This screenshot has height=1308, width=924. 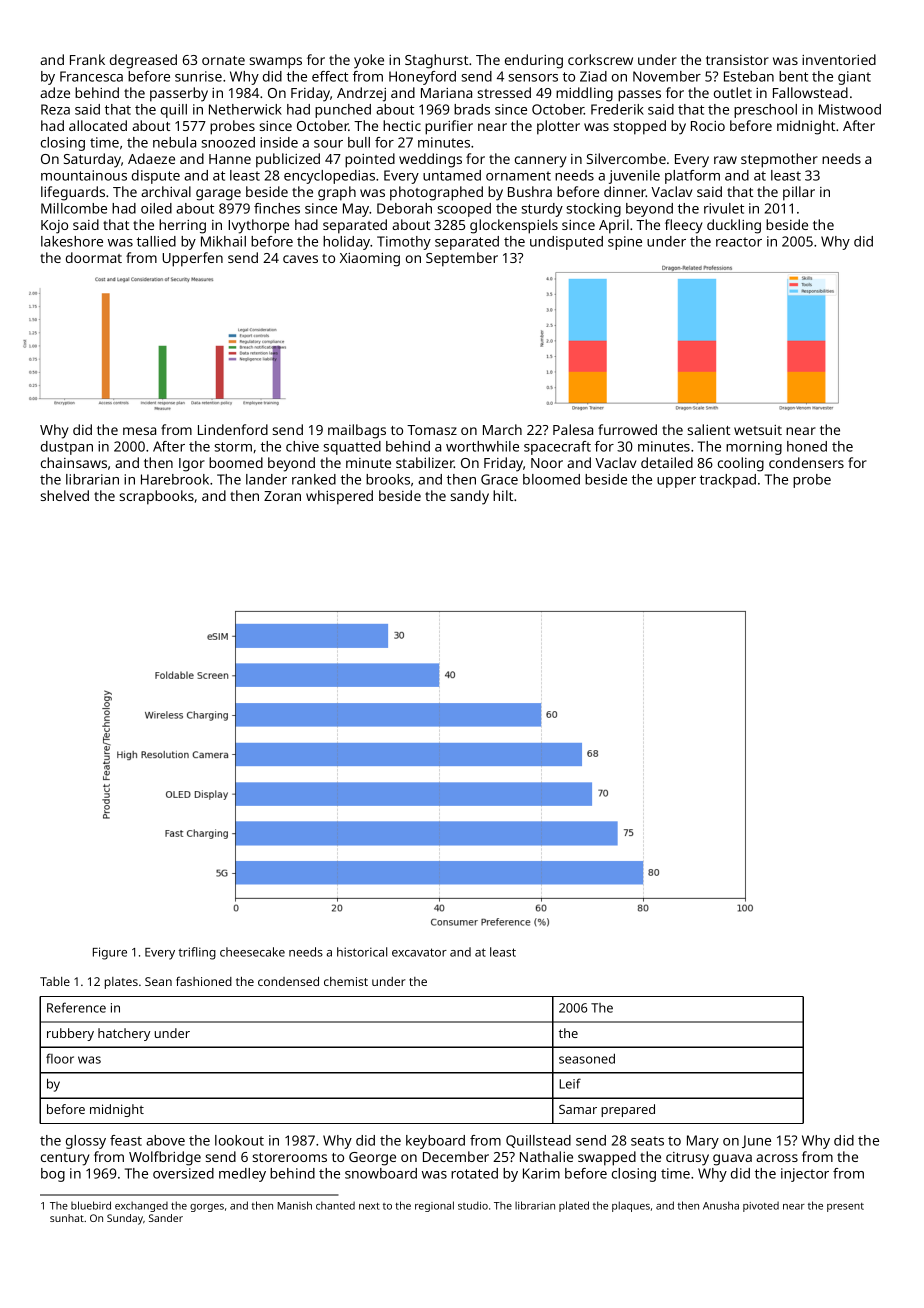 I want to click on Staghurst, so click(x=436, y=61).
